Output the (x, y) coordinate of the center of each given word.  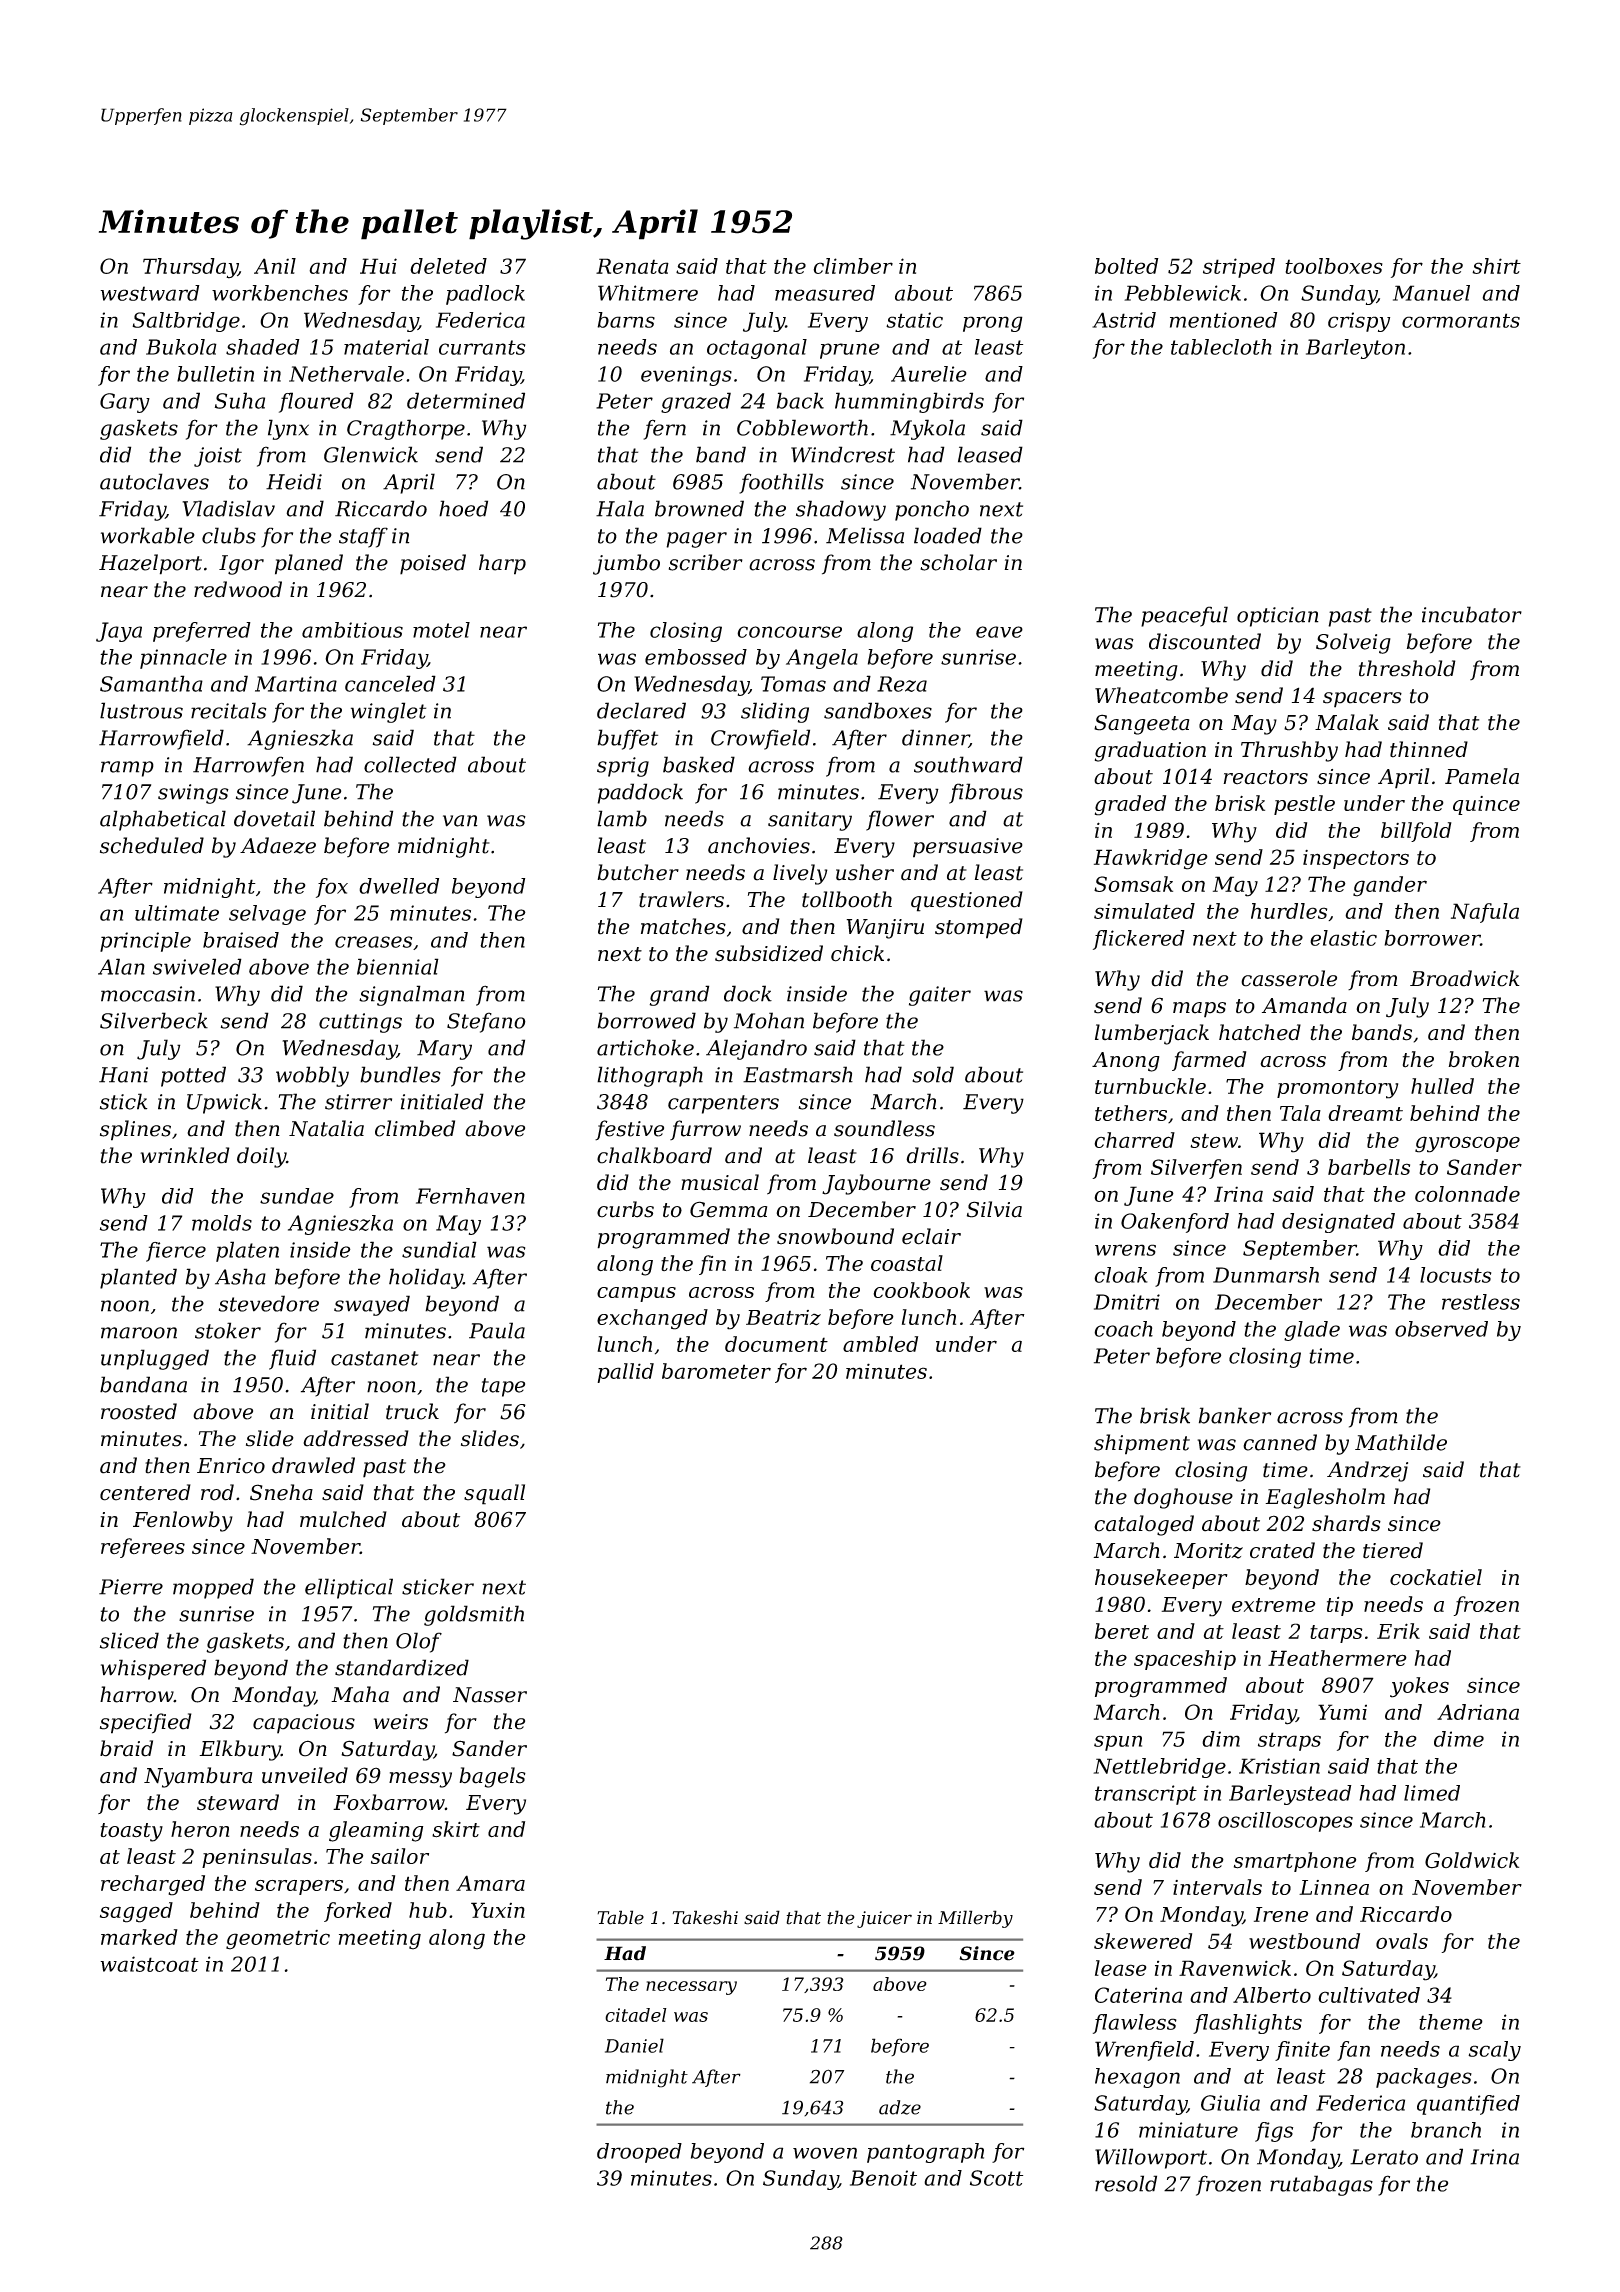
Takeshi (705, 1917)
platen (247, 1251)
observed (1441, 1329)
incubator (1472, 614)
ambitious (352, 630)
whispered (153, 1669)
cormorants (1461, 320)
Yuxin (498, 1910)
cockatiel (1436, 1577)
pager (696, 540)
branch (1446, 2130)
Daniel (634, 2045)
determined (466, 400)
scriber (706, 562)
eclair (931, 1236)
